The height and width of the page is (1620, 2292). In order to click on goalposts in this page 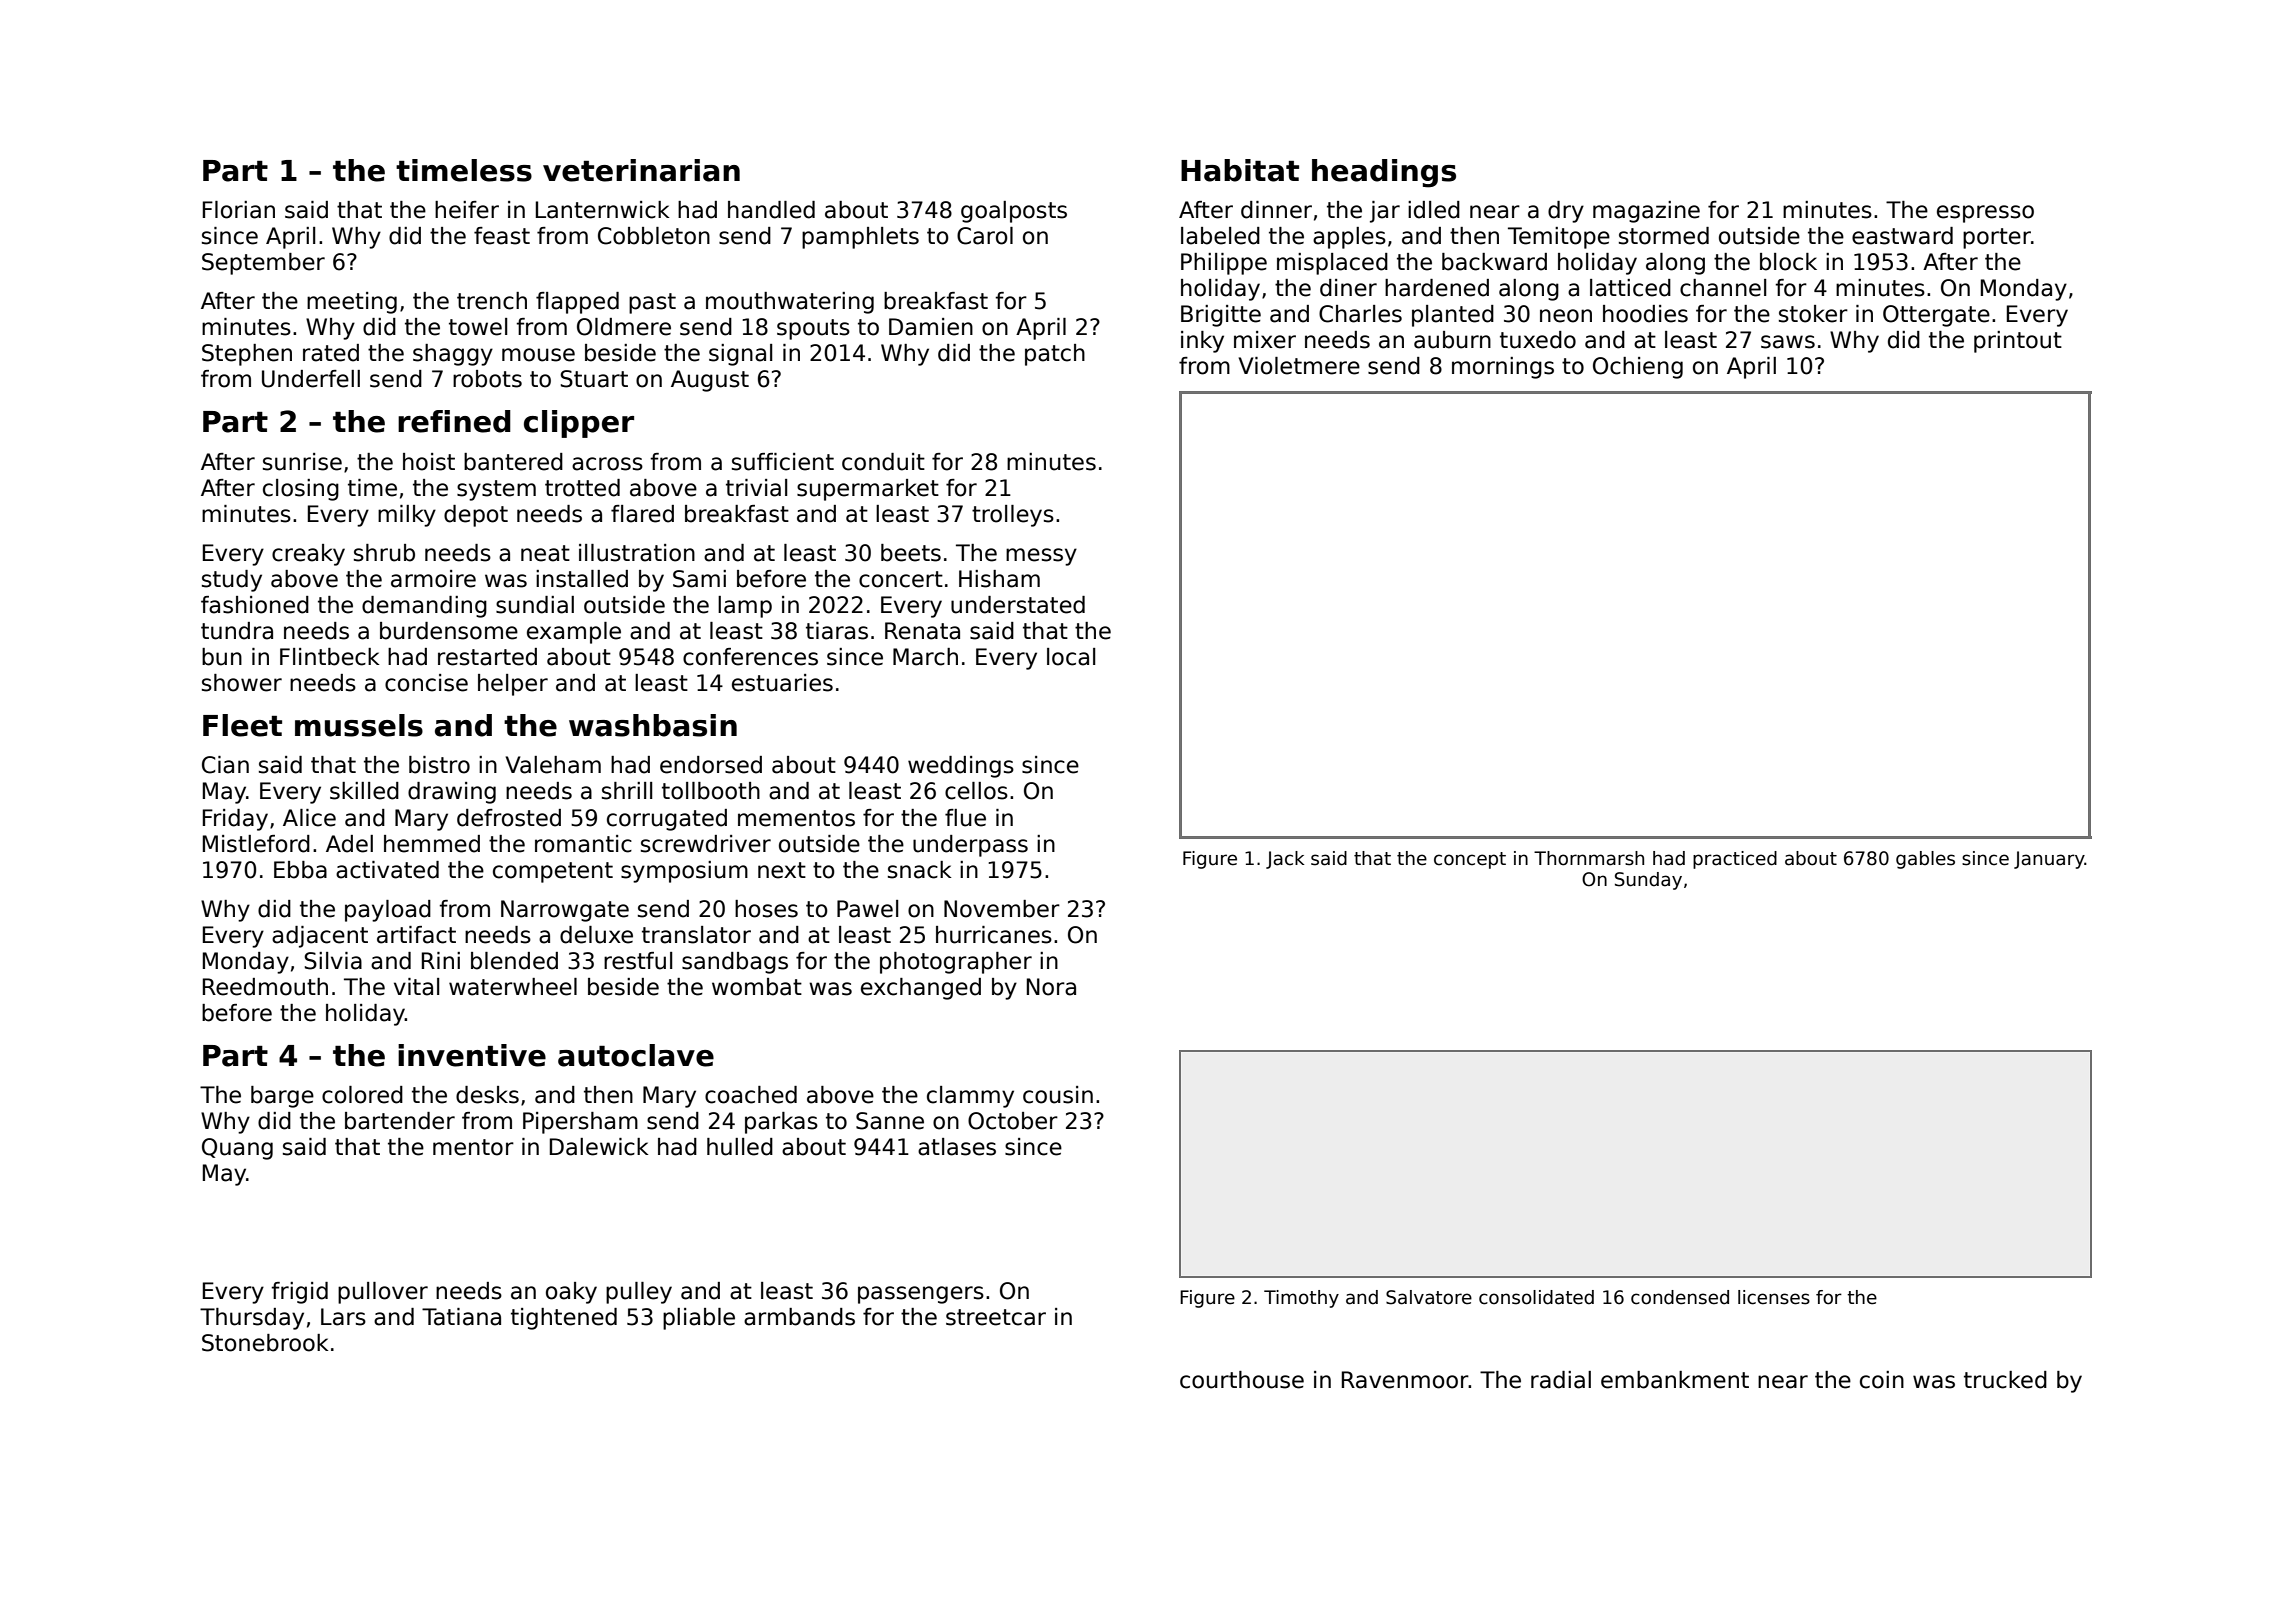, I will do `click(1014, 212)`.
